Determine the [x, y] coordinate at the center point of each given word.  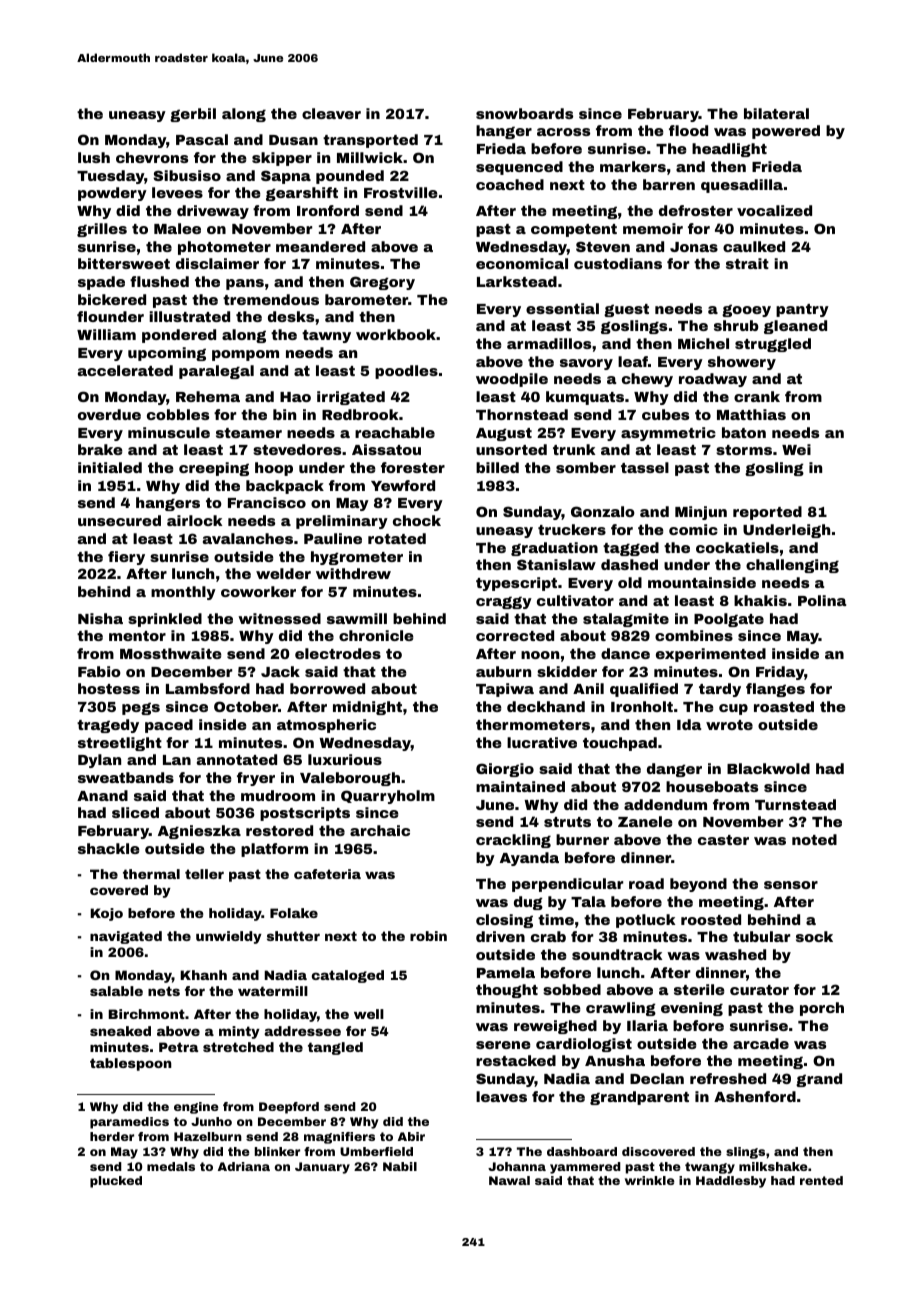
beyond [698, 885]
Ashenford [755, 1096]
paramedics [129, 1123]
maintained [520, 786]
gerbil [193, 115]
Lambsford [208, 688]
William [106, 334]
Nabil [400, 1166]
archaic [380, 830]
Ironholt [642, 706]
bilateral [776, 113]
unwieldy [229, 937]
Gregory [382, 283]
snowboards [524, 113]
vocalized [774, 210]
